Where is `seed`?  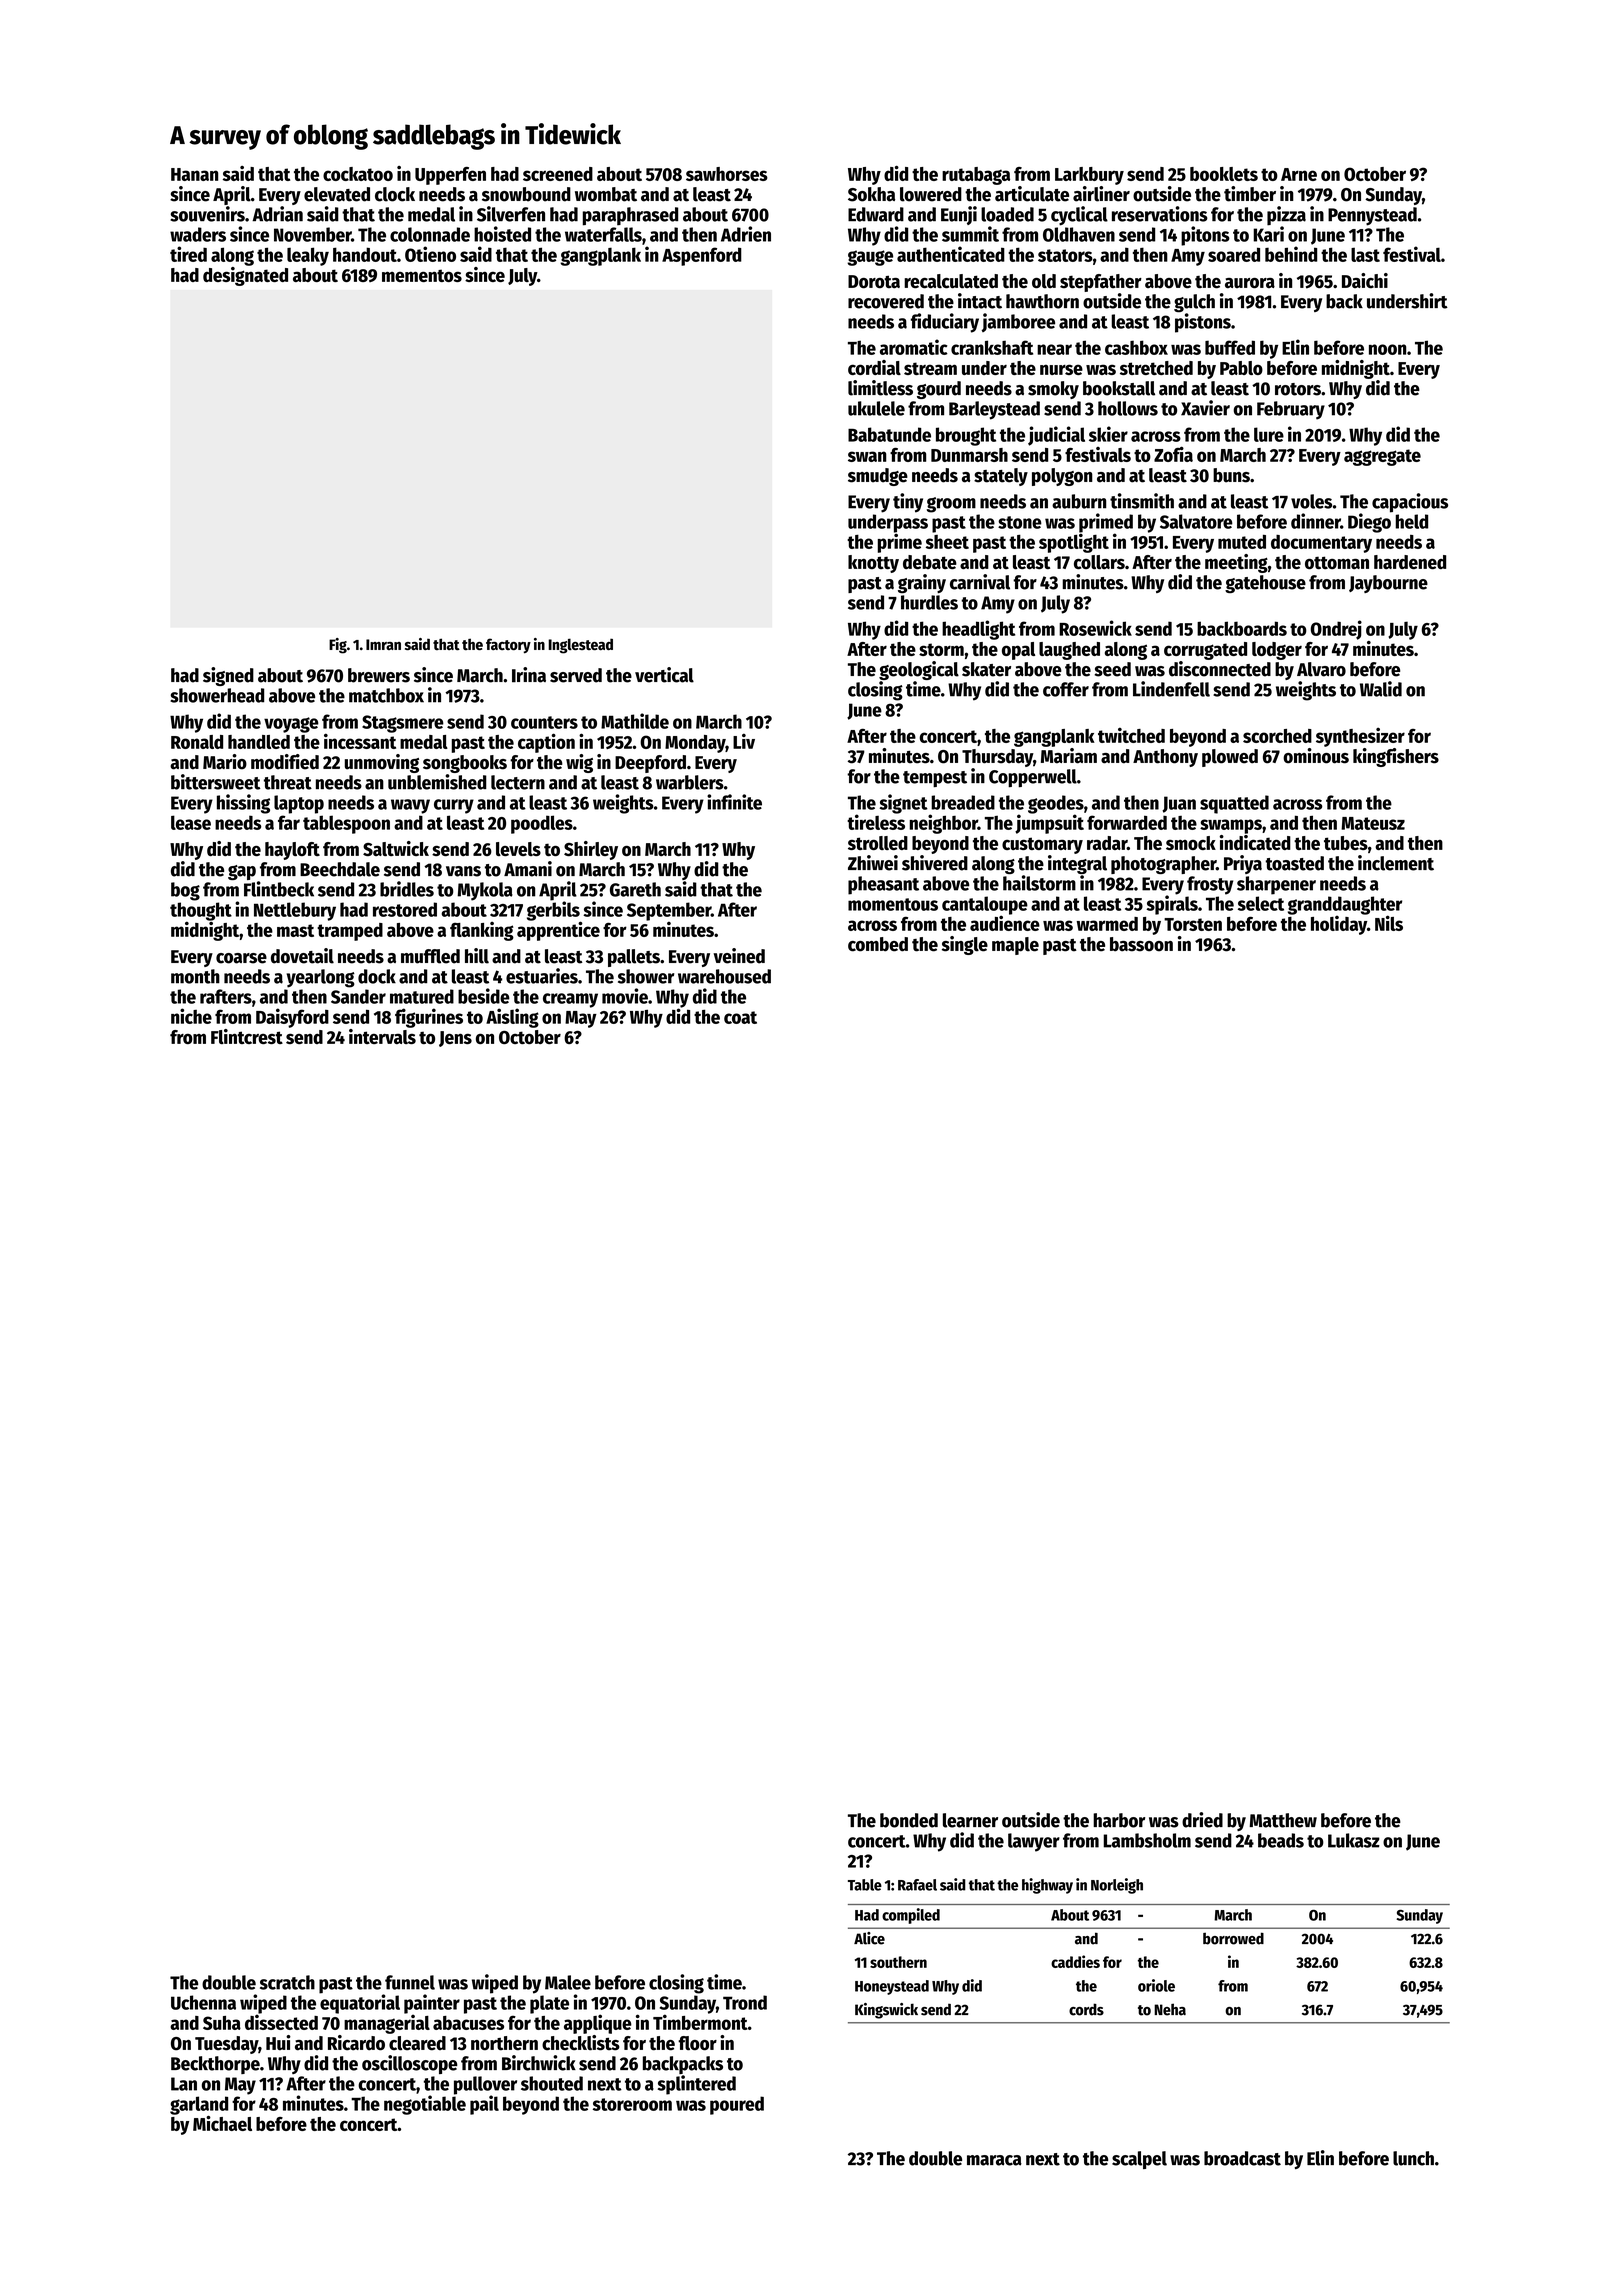 seed is located at coordinates (1112, 669).
